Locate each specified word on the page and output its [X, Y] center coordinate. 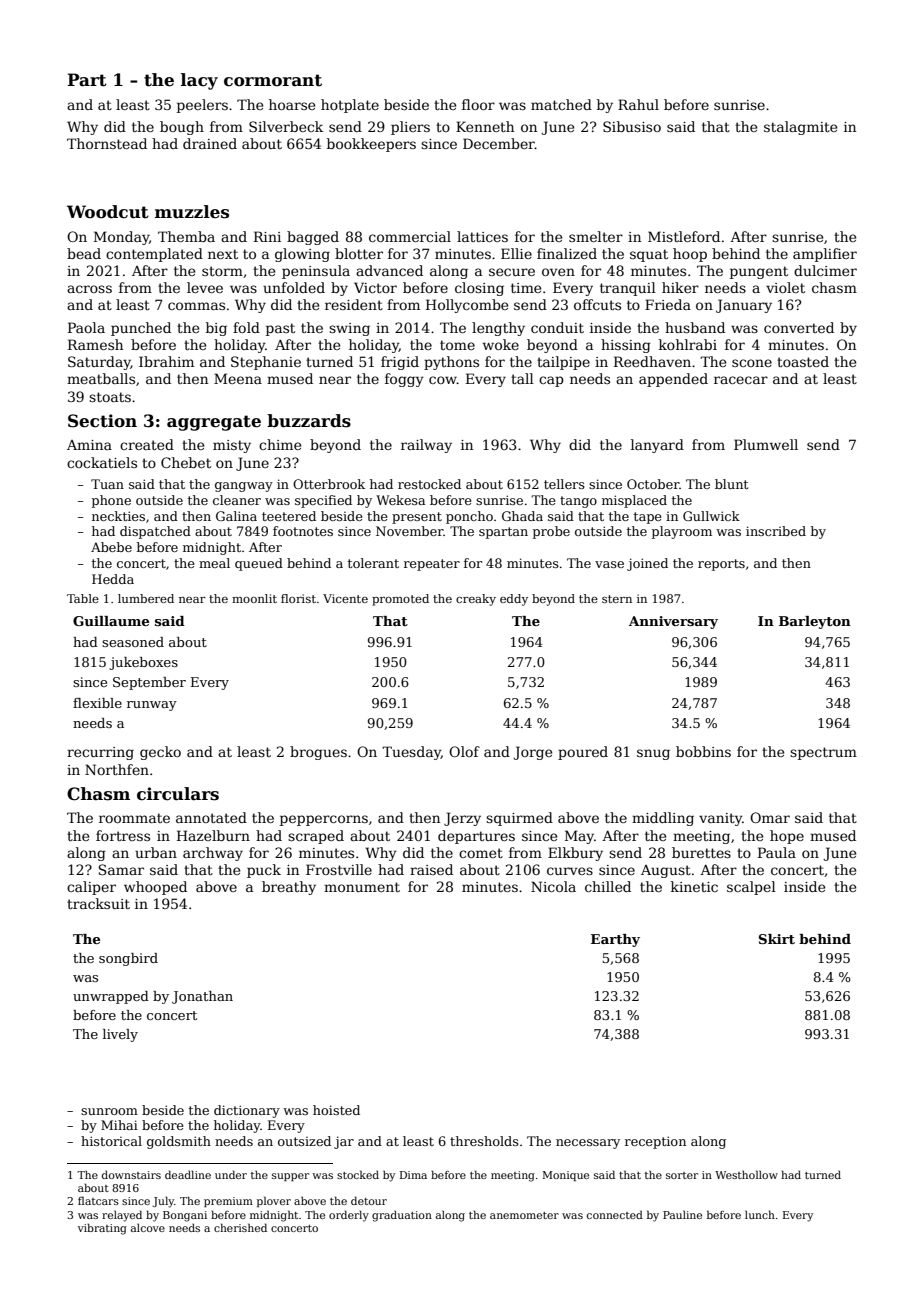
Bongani [185, 1216]
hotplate [350, 106]
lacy [199, 81]
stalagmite [800, 128]
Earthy [615, 940]
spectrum [823, 753]
